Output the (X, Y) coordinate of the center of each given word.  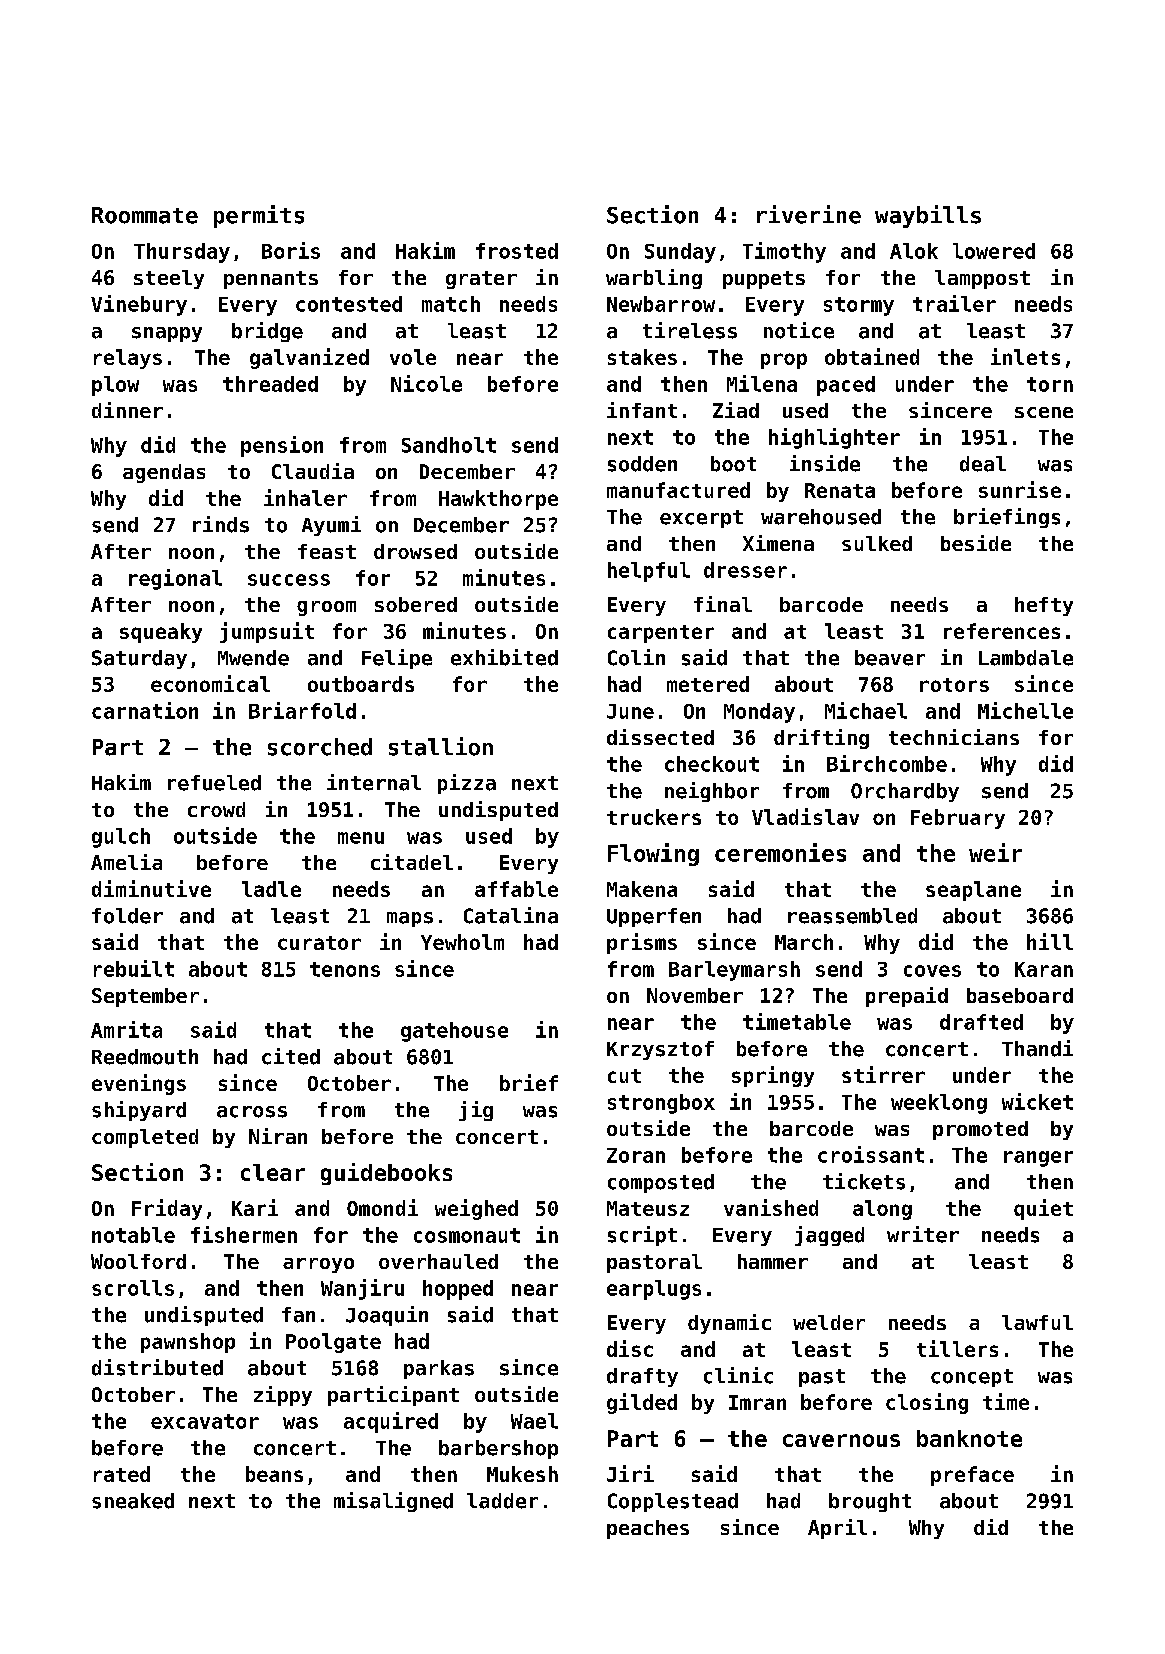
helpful (649, 572)
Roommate (145, 215)
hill (1050, 941)
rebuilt (134, 968)
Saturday (139, 659)
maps (410, 919)
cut (624, 1076)
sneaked (133, 1501)
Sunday (680, 253)
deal (983, 464)
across (252, 1112)
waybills (928, 216)
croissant (871, 1154)
